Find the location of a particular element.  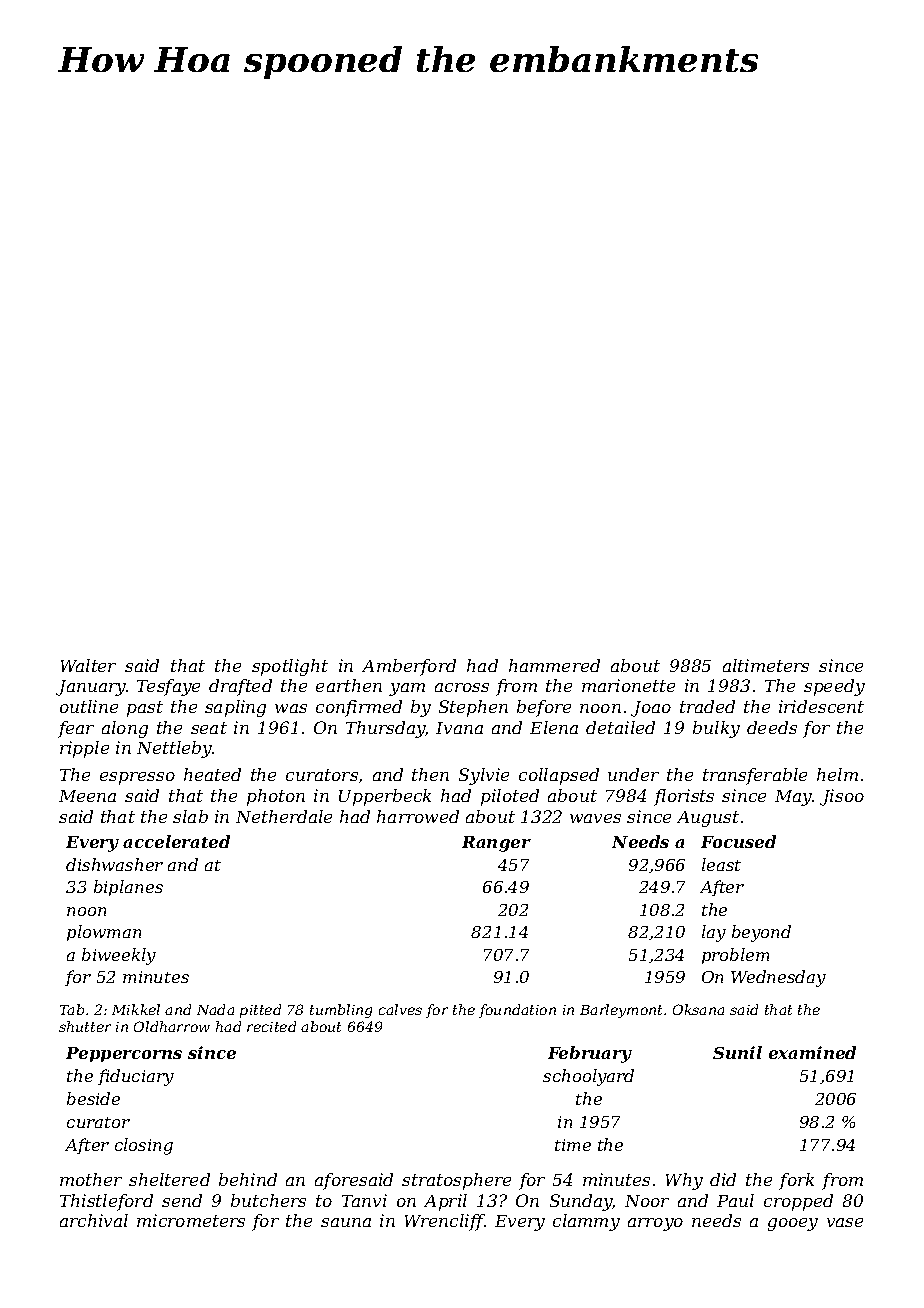

Mikkel is located at coordinates (136, 1009).
